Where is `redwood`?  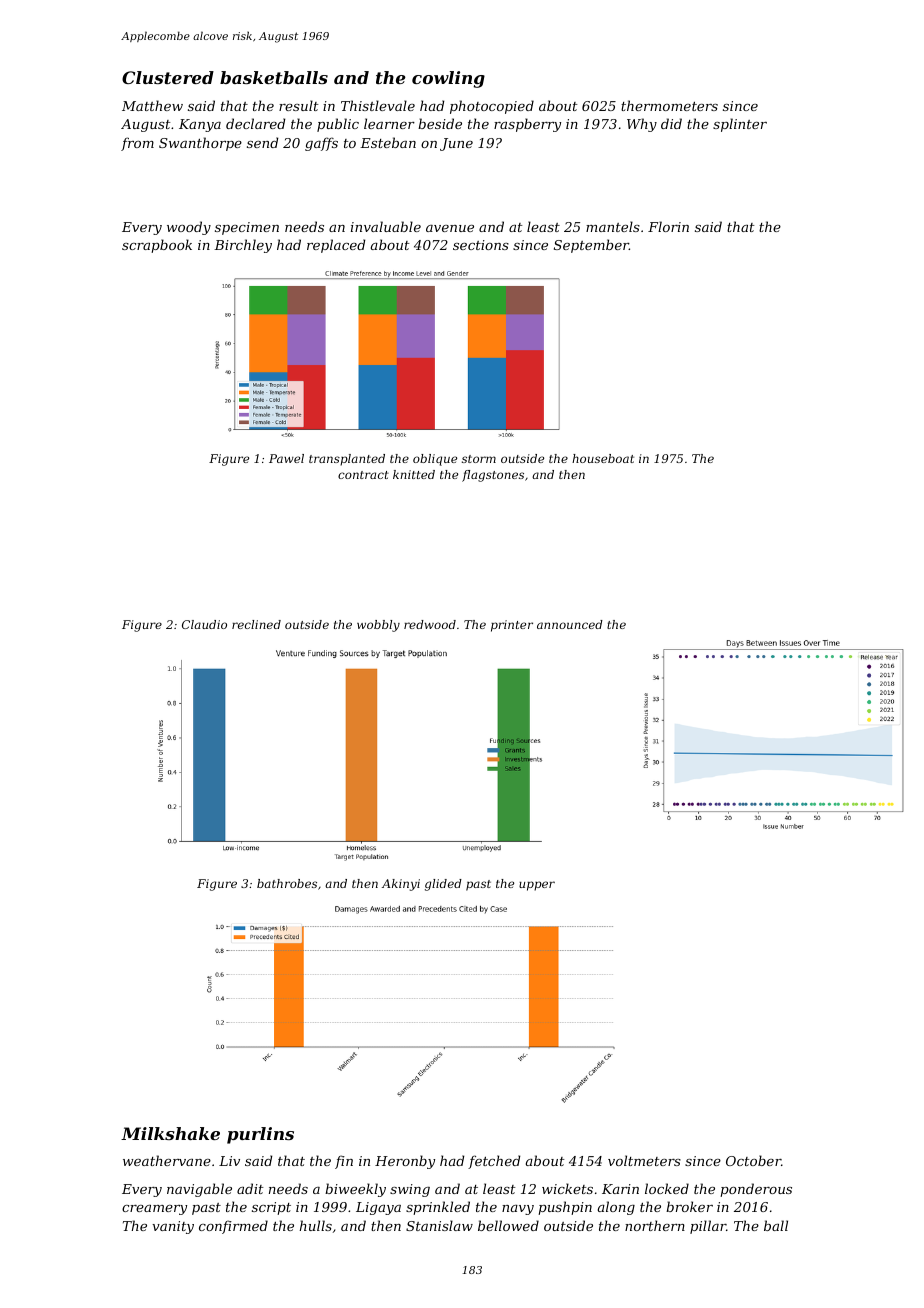
redwood is located at coordinates (430, 624).
